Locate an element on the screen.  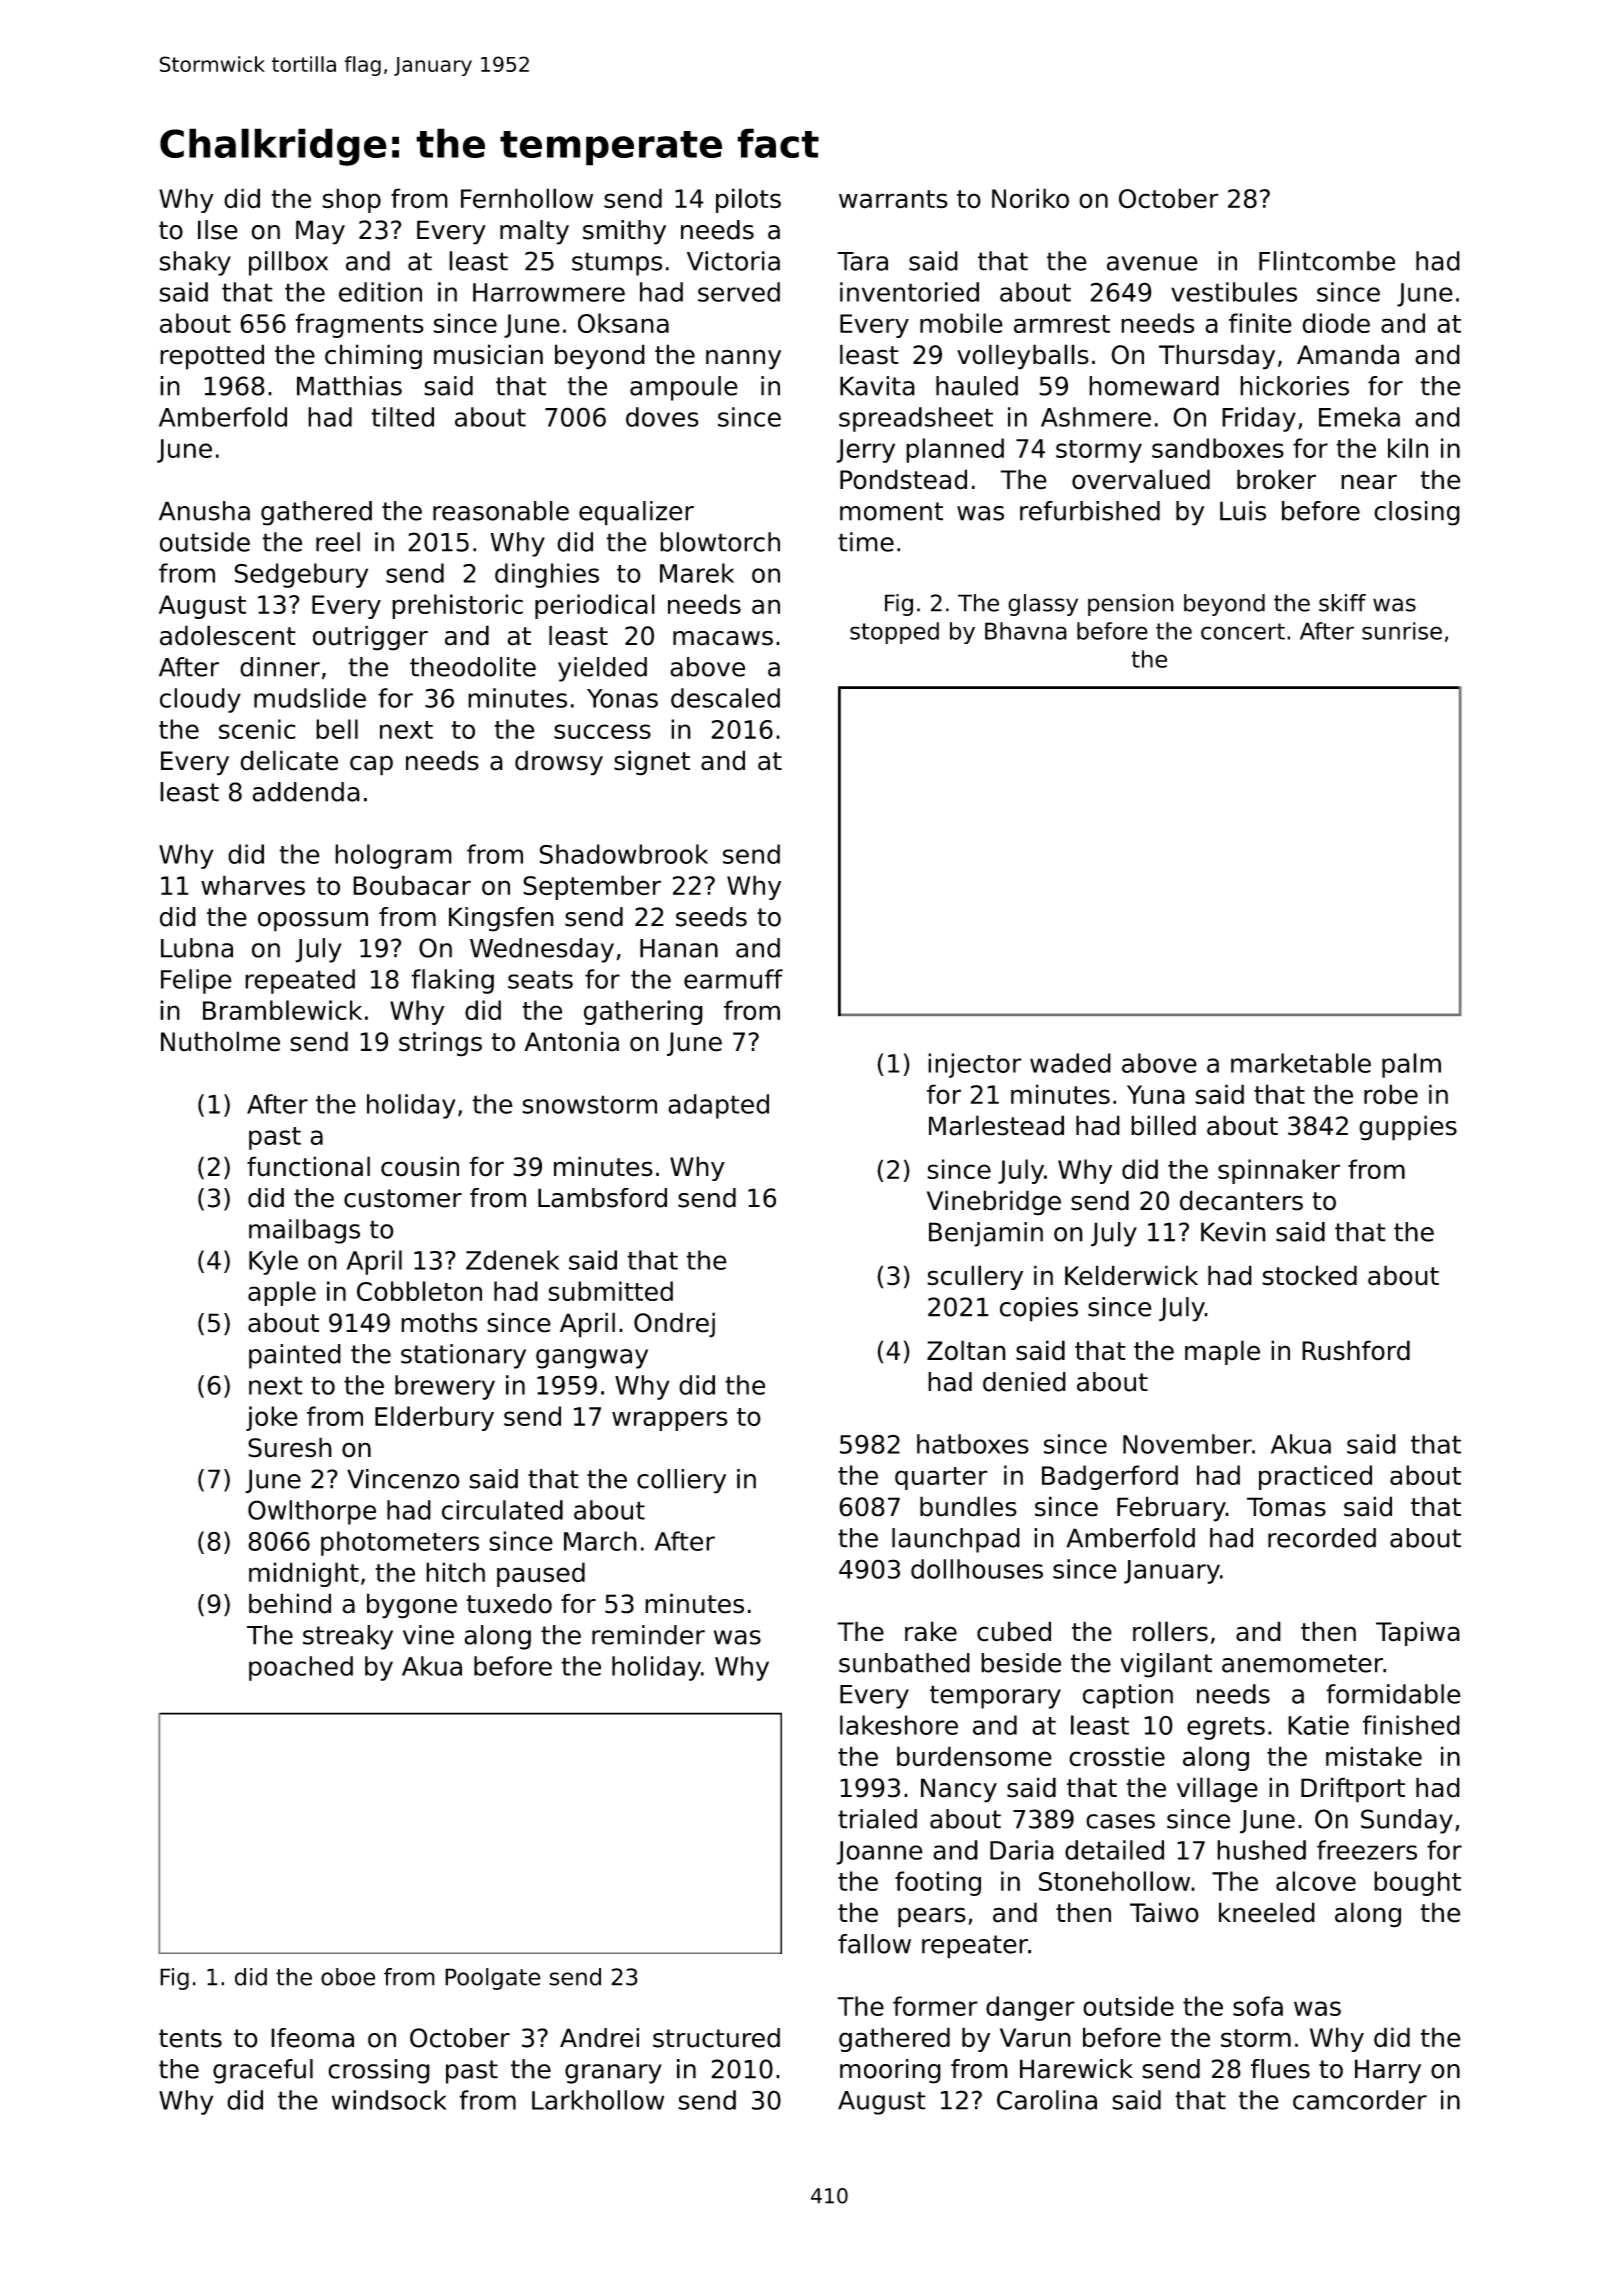
concert is located at coordinates (1243, 631).
